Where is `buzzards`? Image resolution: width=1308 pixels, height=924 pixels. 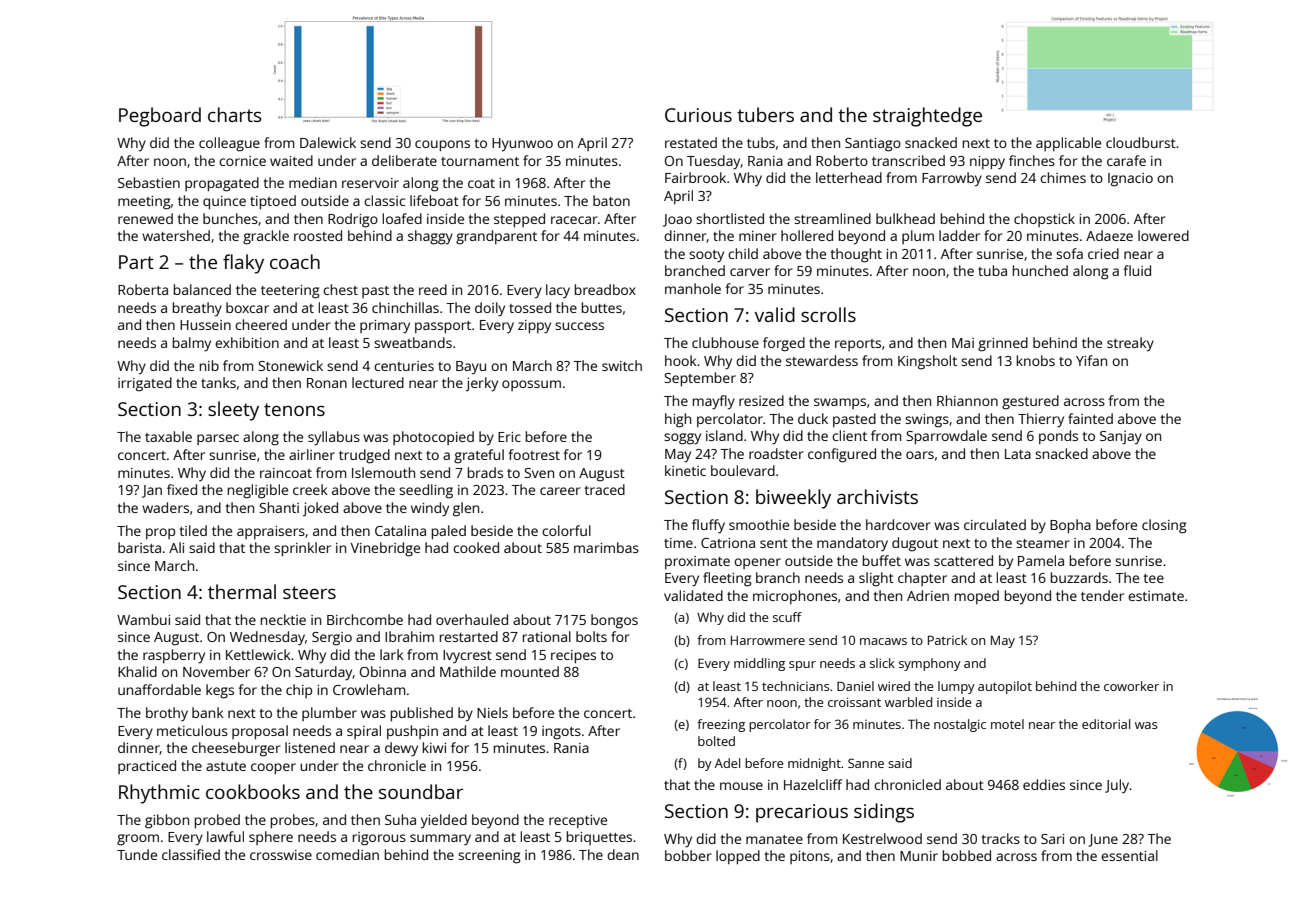
buzzards is located at coordinates (1079, 577).
